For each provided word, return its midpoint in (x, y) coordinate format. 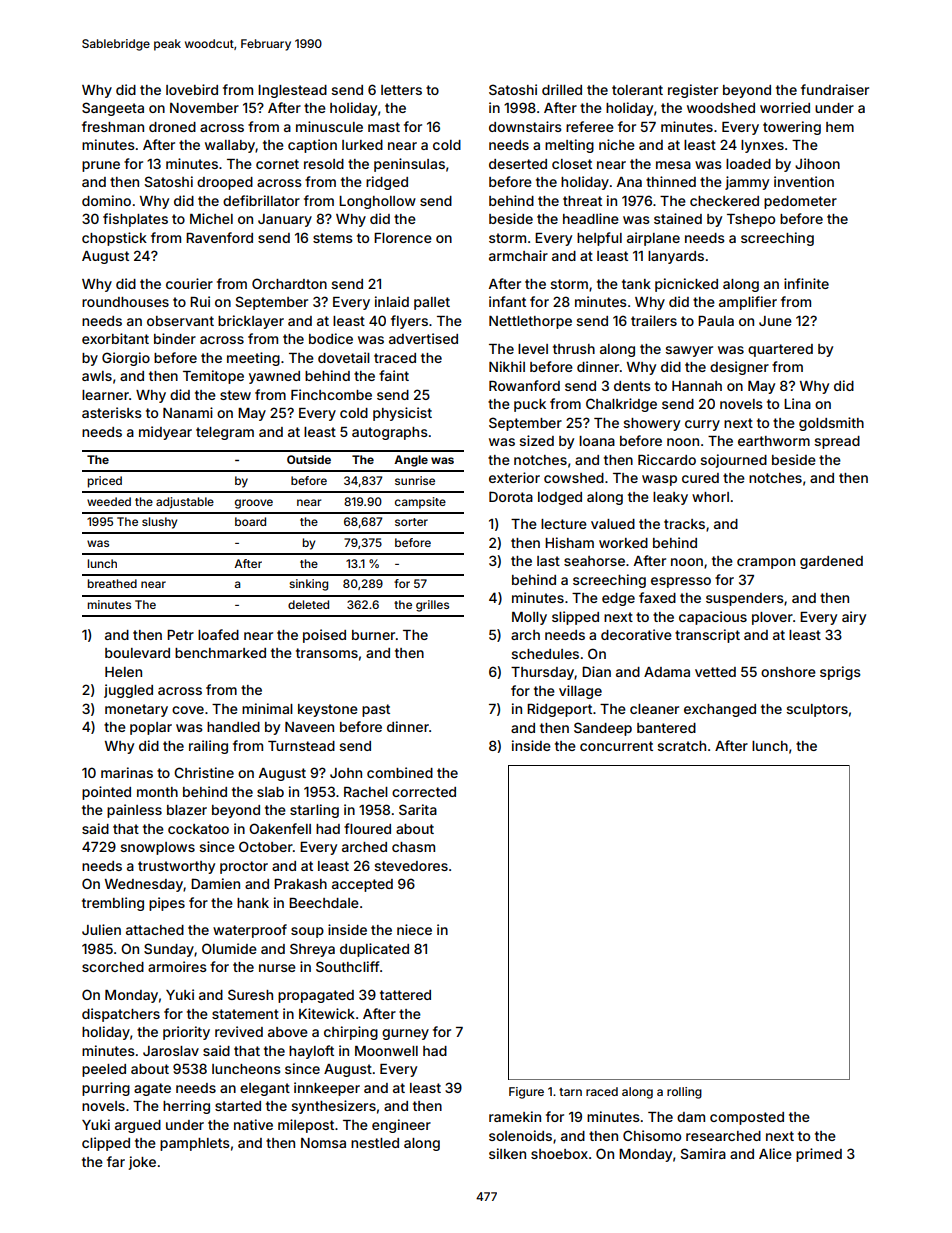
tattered (405, 995)
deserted (518, 164)
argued (138, 1126)
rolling (684, 1093)
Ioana (597, 441)
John (346, 773)
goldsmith (831, 424)
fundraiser (835, 89)
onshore (788, 672)
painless (134, 811)
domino (106, 200)
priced (105, 482)
